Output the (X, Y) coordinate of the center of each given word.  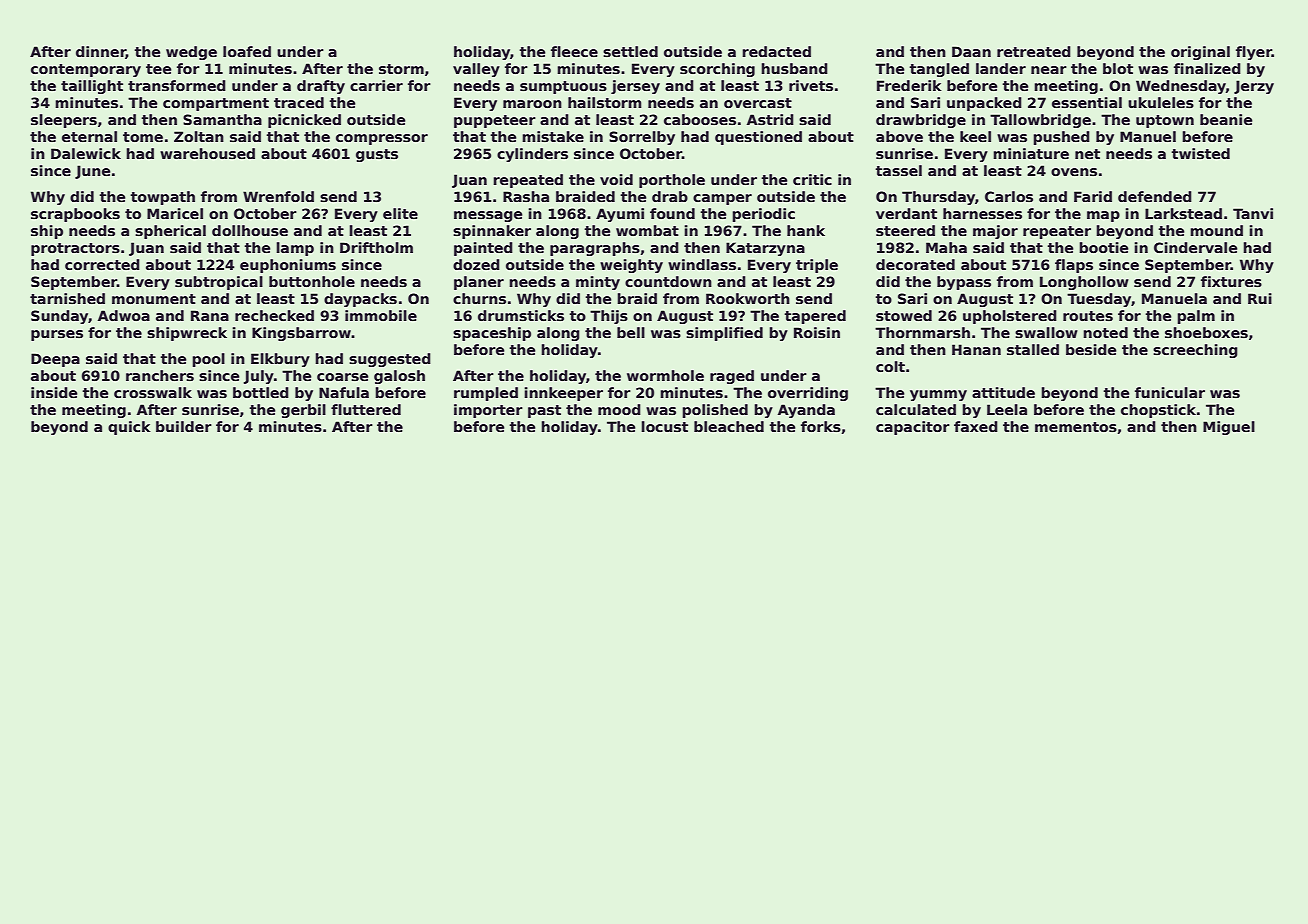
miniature (1031, 153)
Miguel (1229, 428)
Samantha (222, 119)
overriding (808, 394)
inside (54, 392)
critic (812, 179)
